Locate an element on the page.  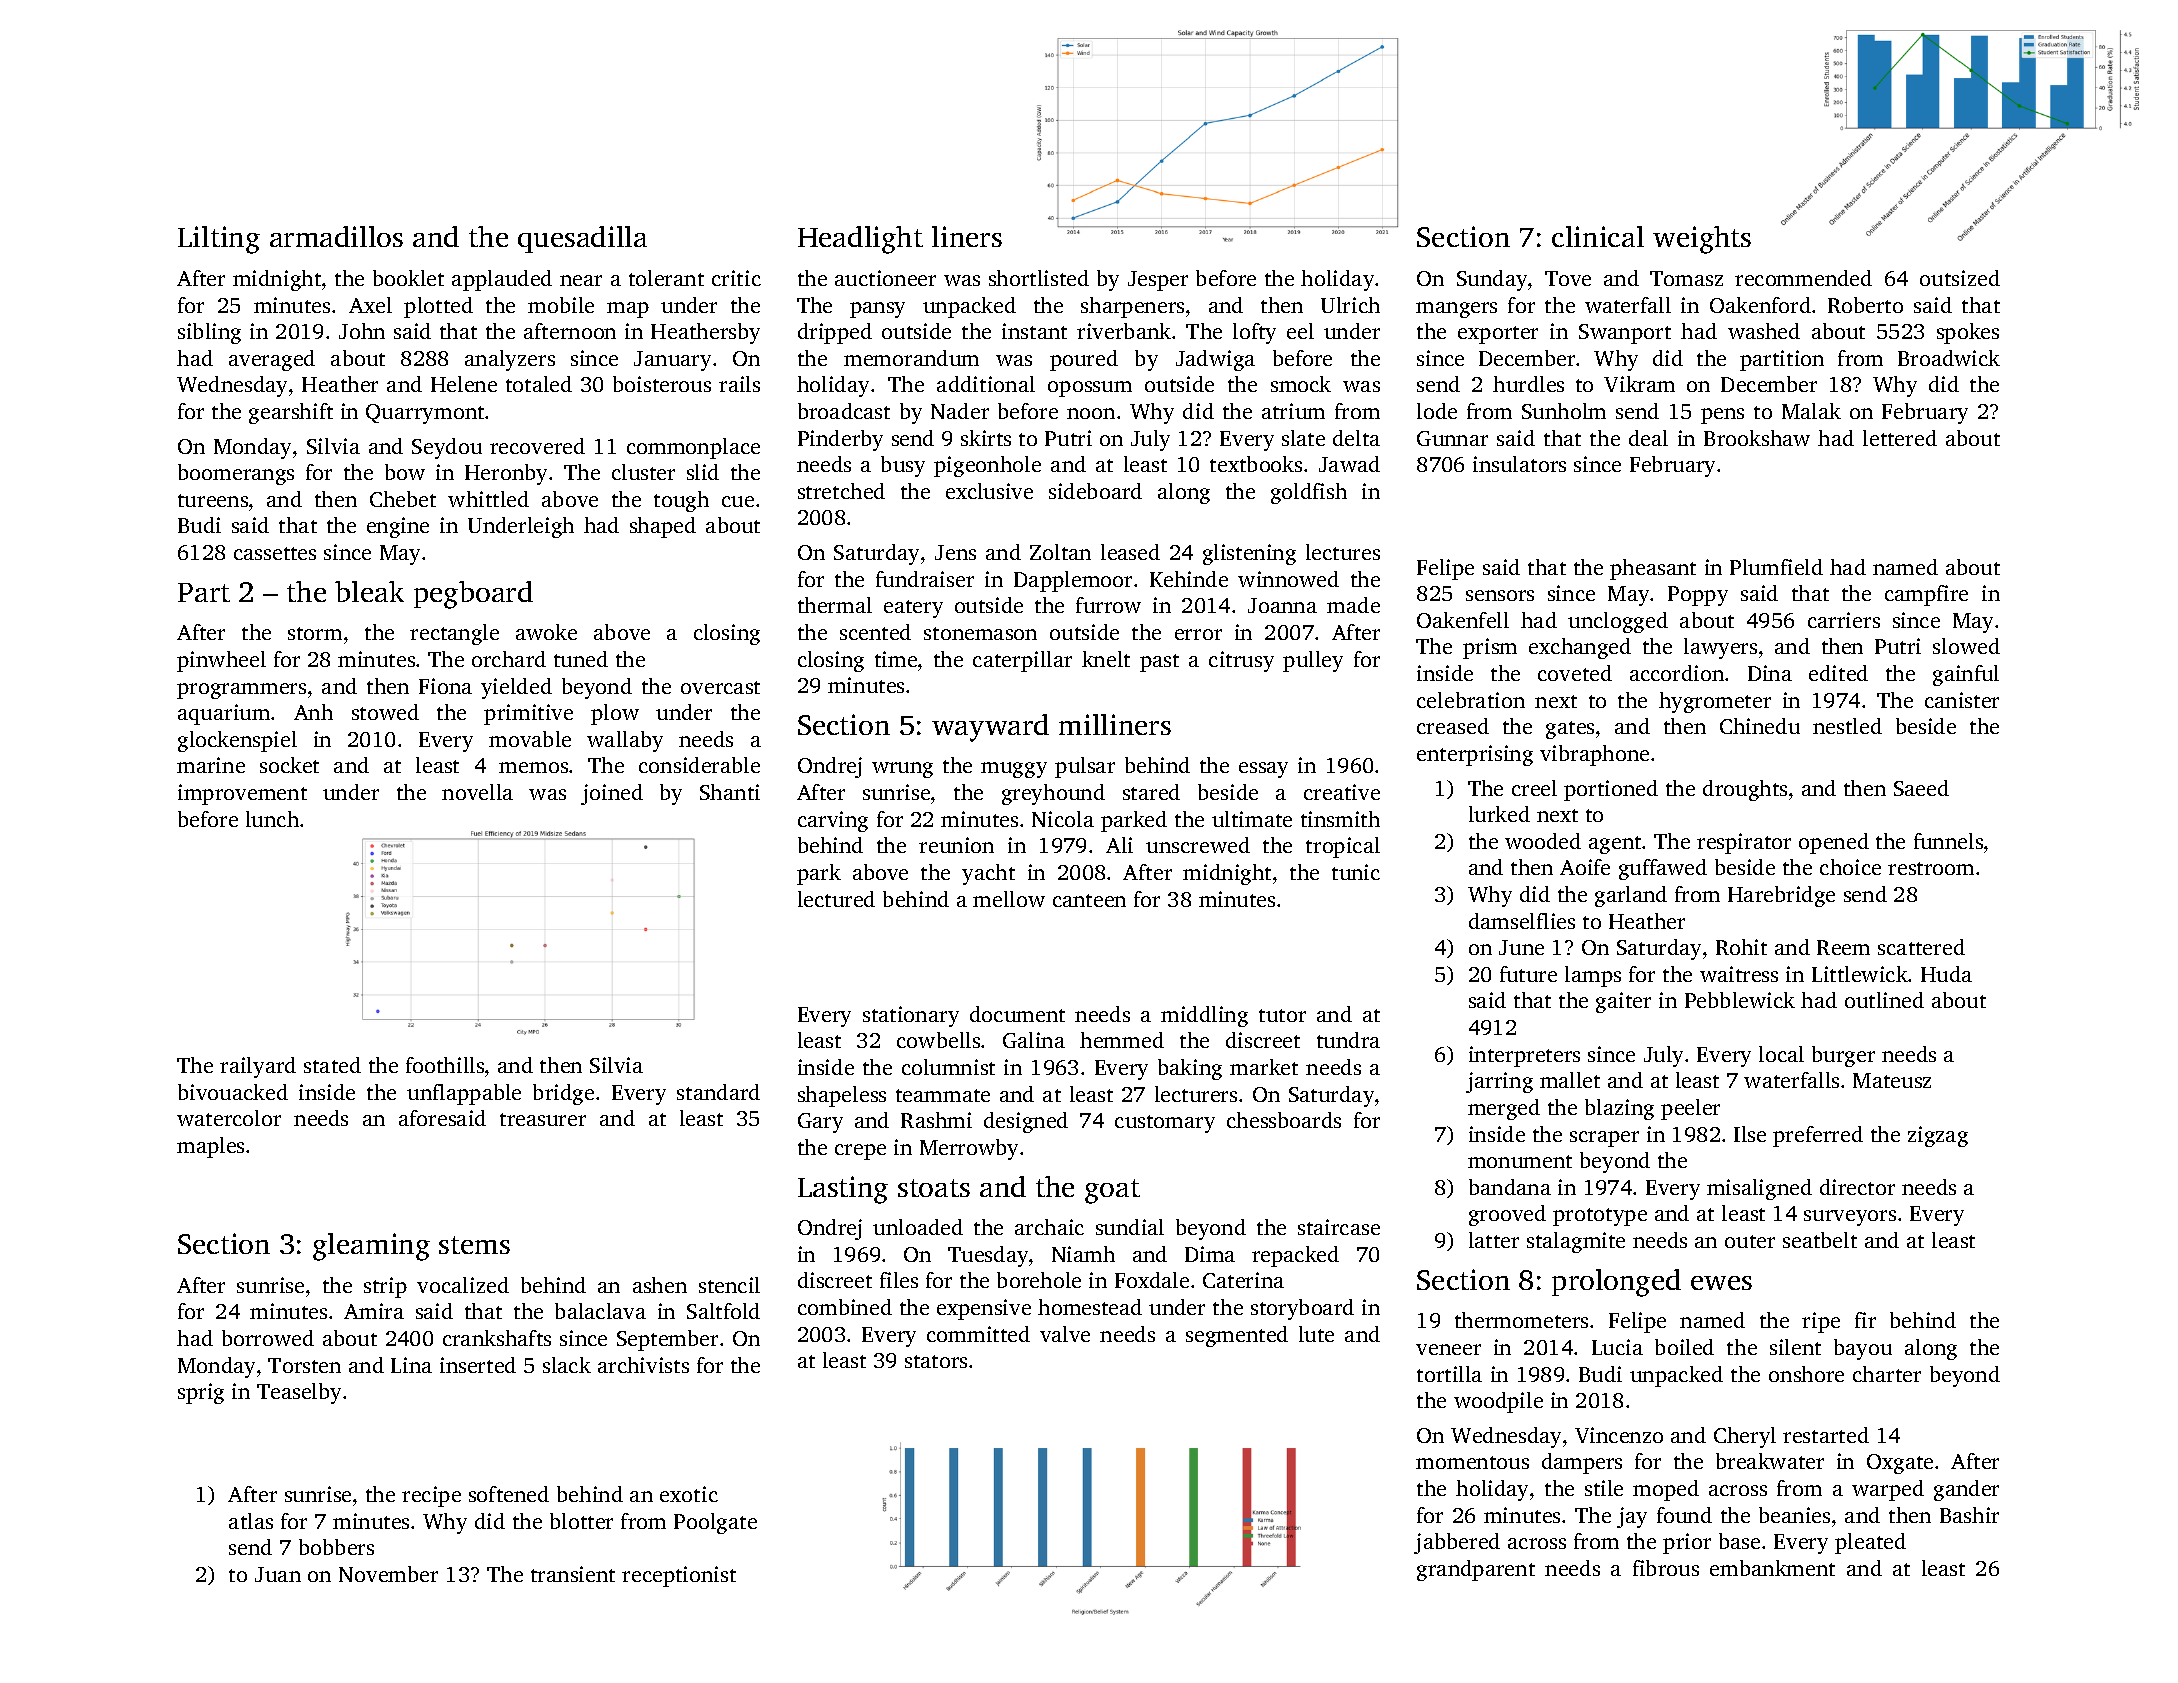
stared is located at coordinates (1151, 792).
